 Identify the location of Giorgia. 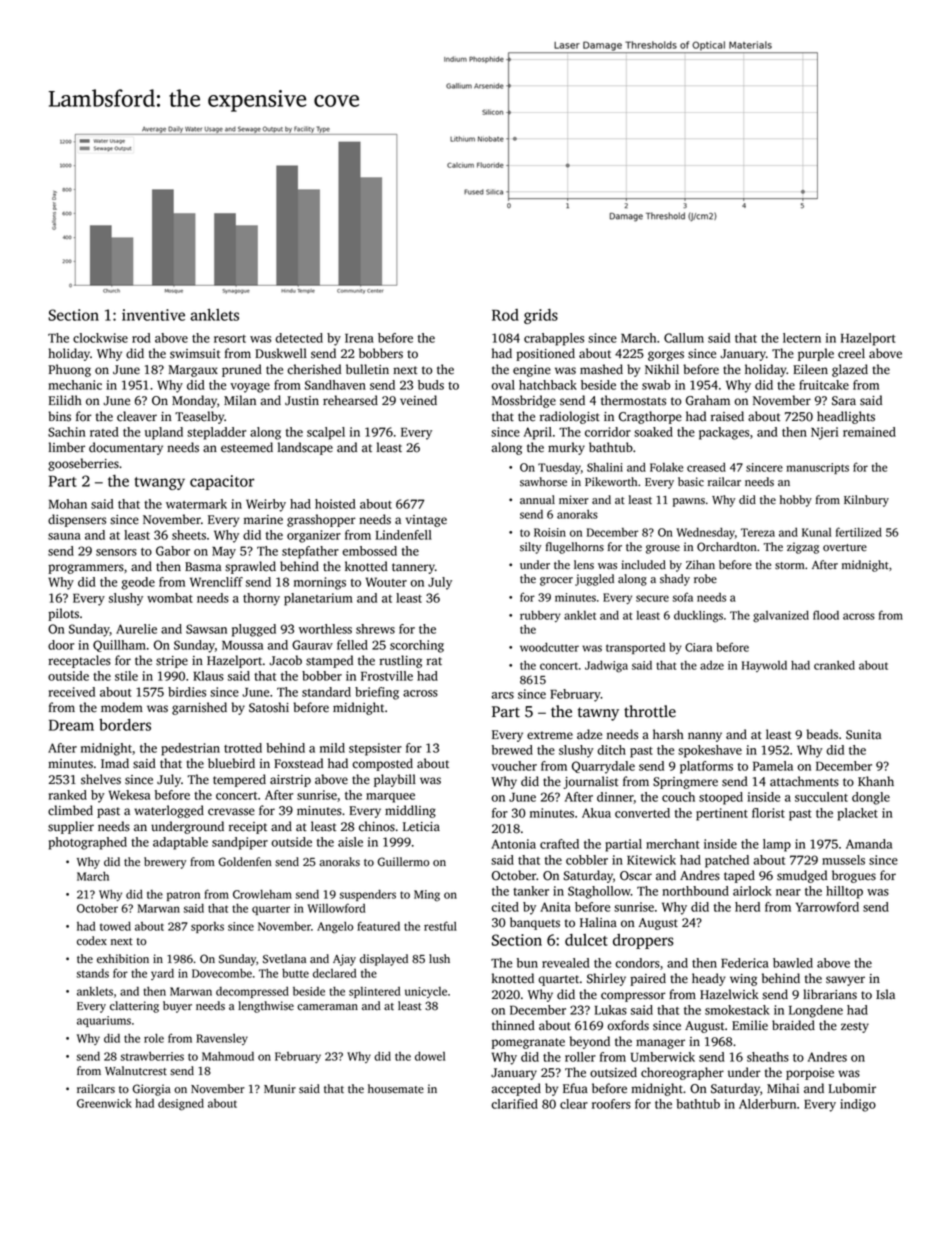
(152, 1090).
